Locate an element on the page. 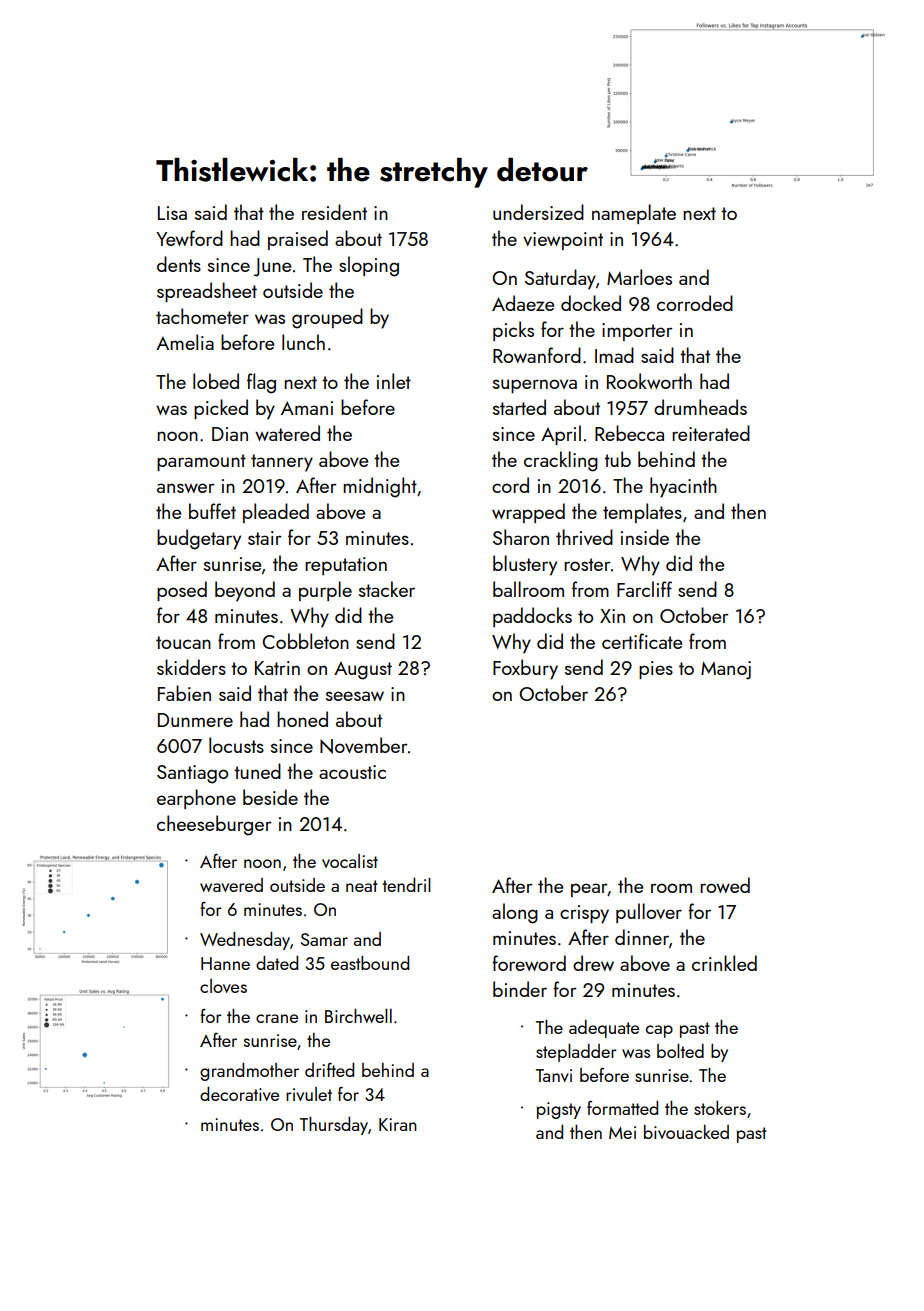  resident is located at coordinates (334, 212).
